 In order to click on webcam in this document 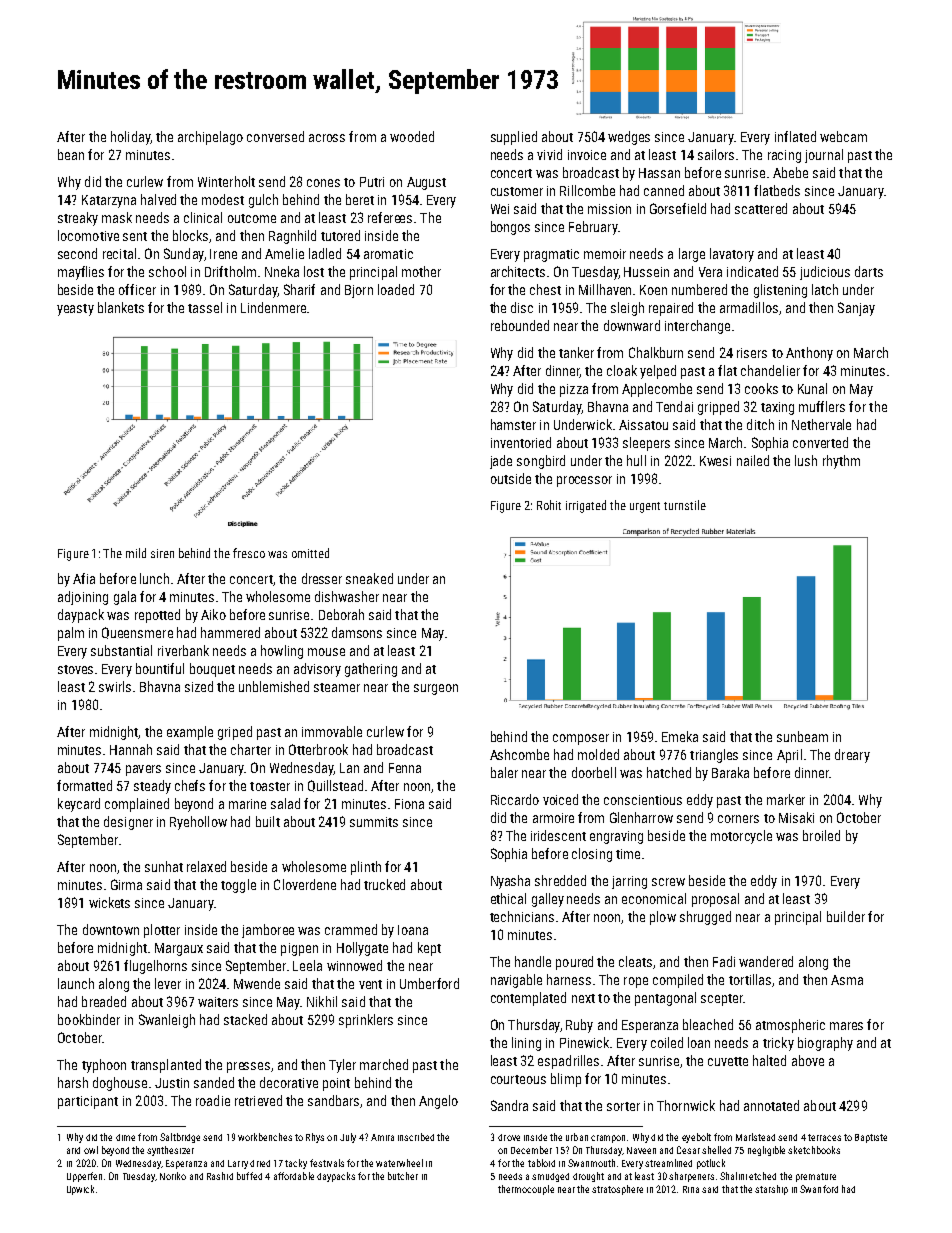, I will do `click(843, 136)`.
